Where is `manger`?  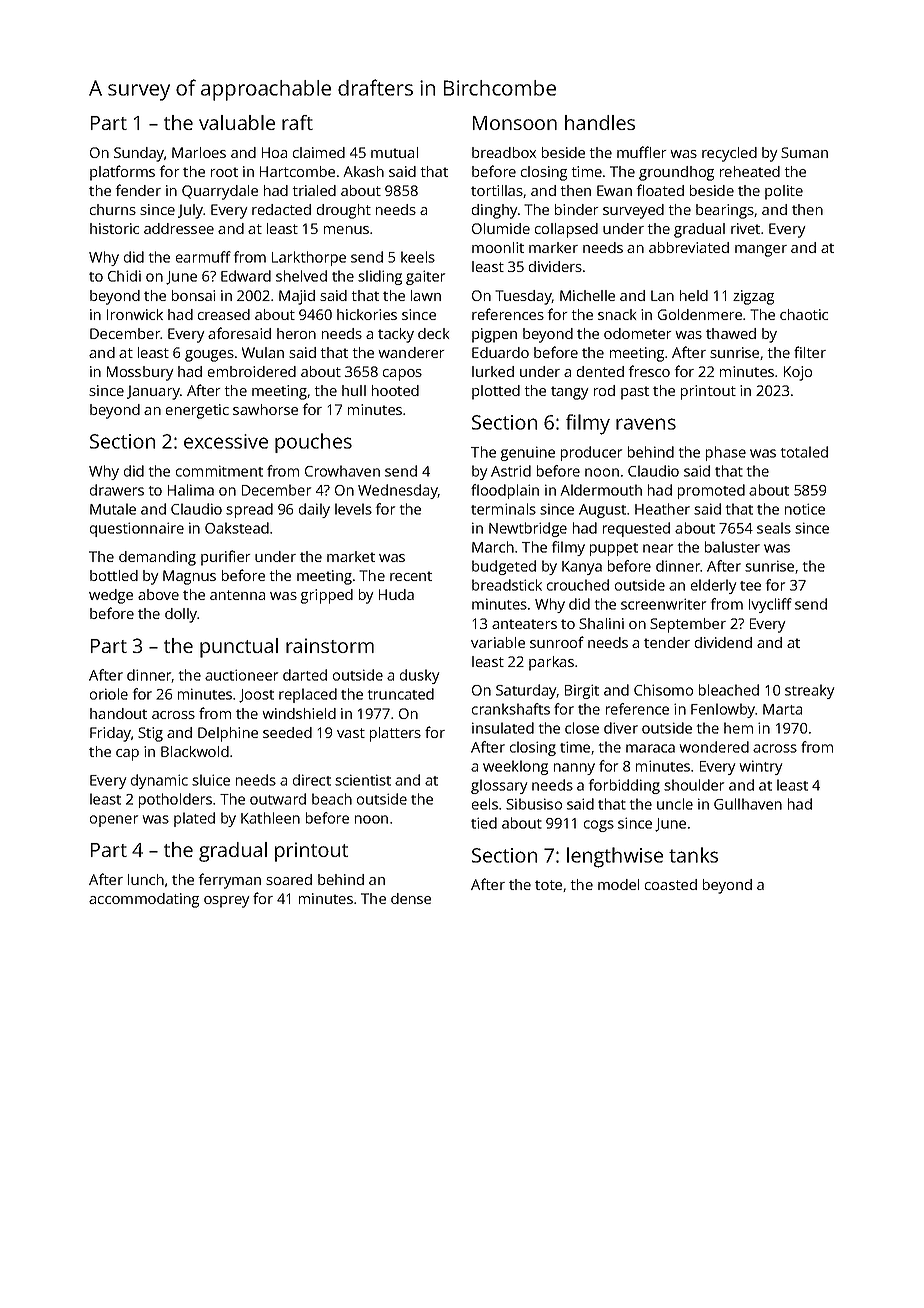
manger is located at coordinates (761, 251).
